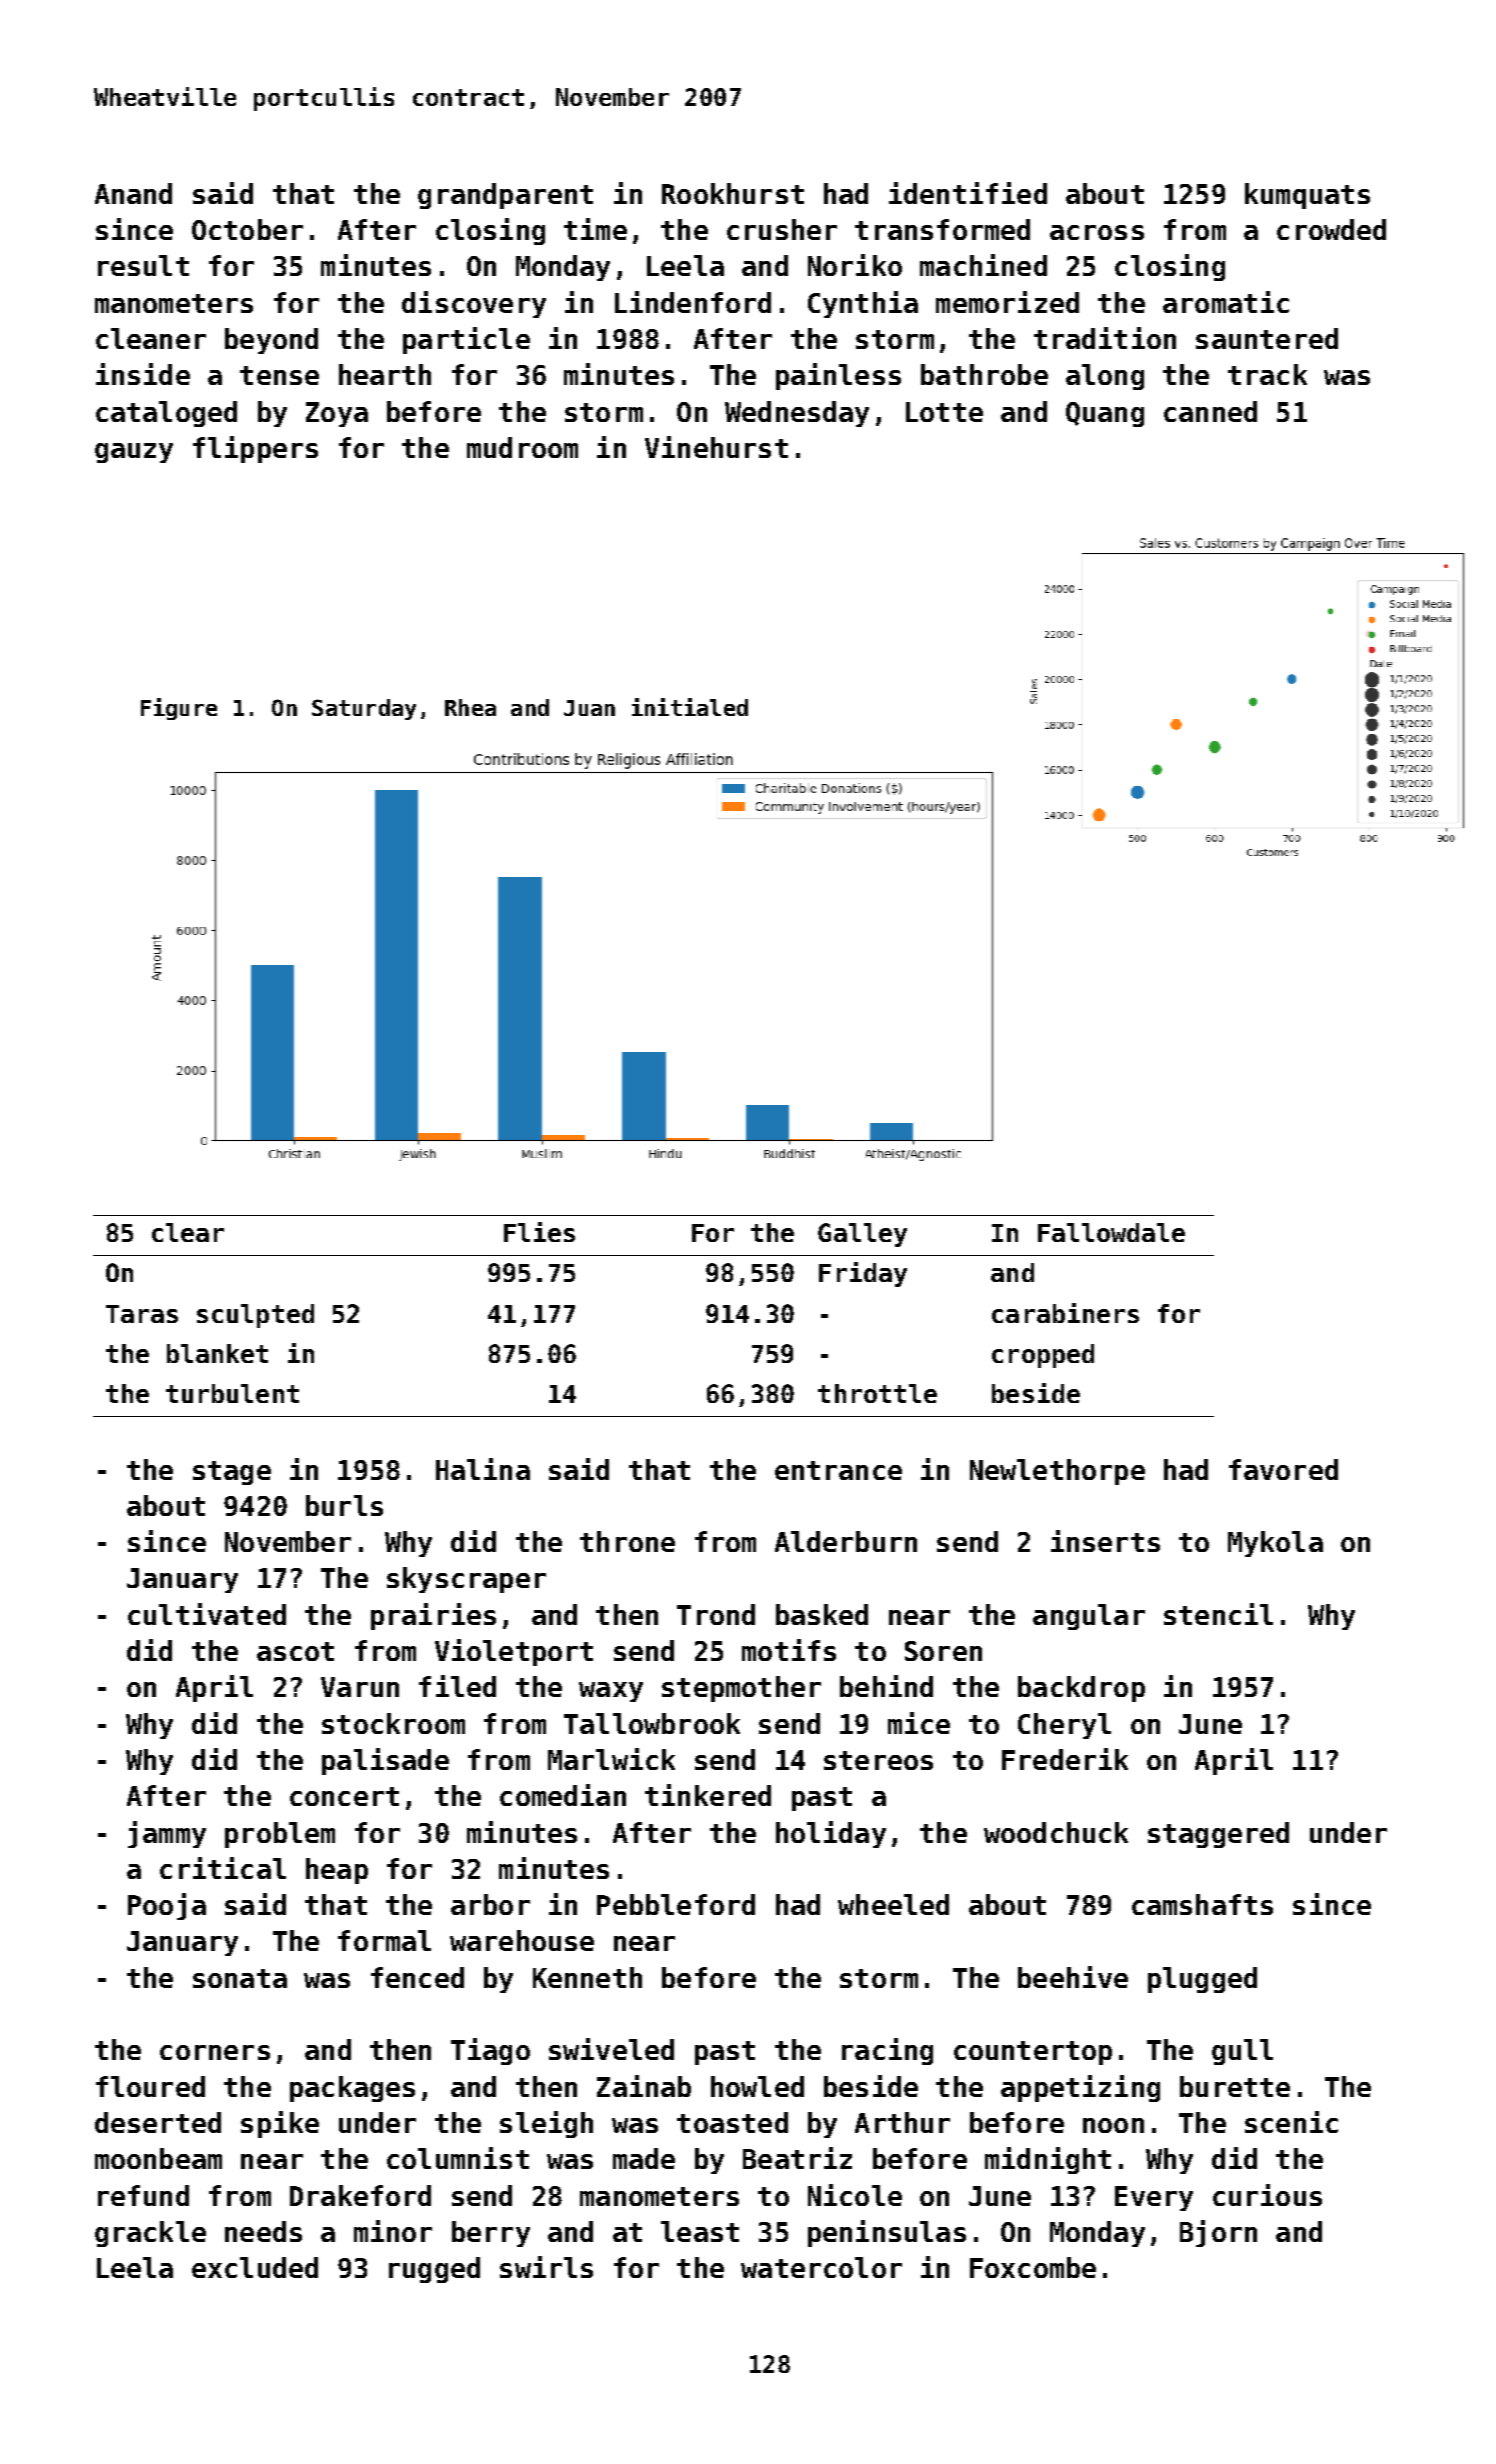 The image size is (1496, 2464). What do you see at coordinates (838, 376) in the screenshot?
I see `painless` at bounding box center [838, 376].
